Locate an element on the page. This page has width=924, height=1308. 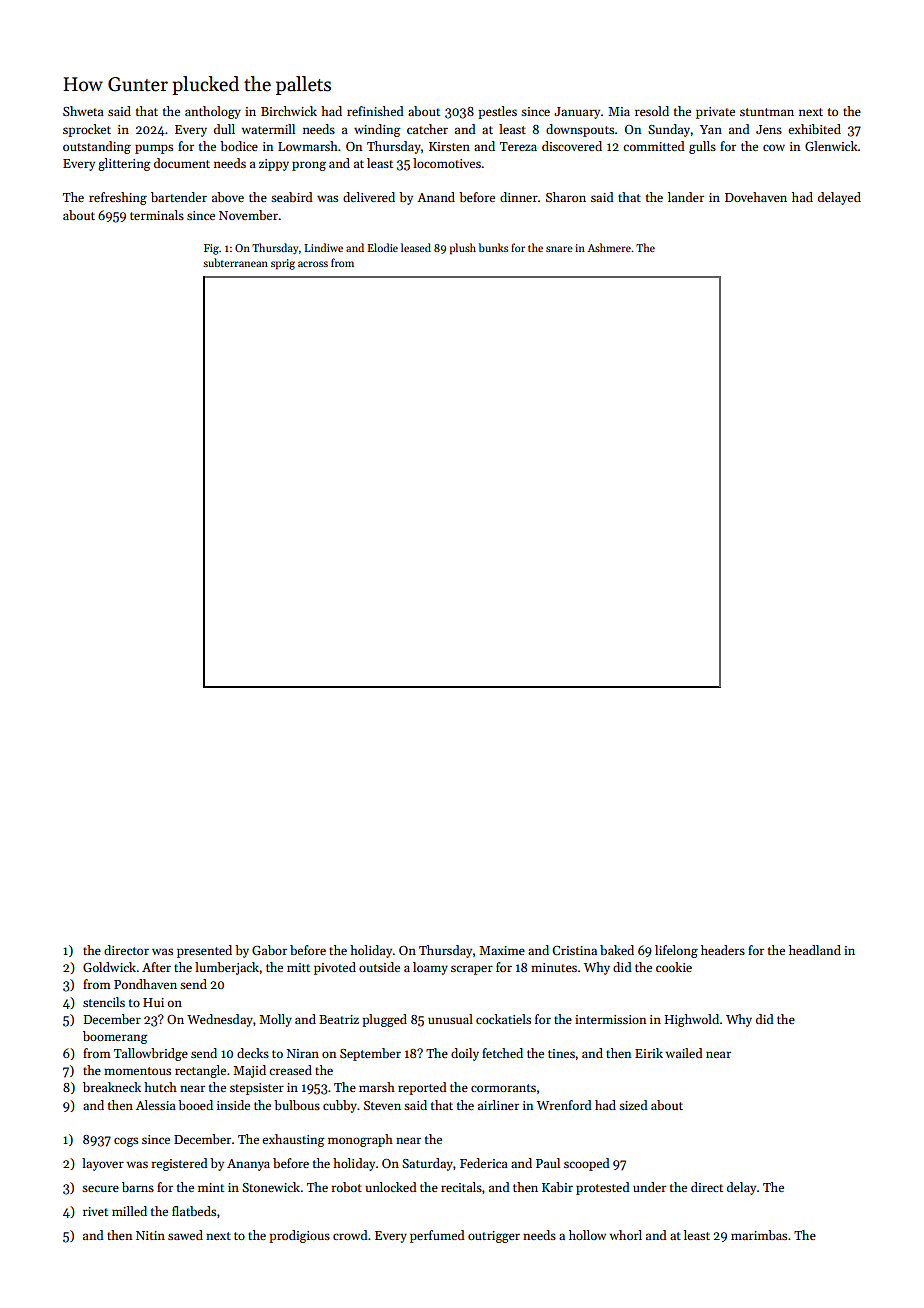
presented is located at coordinates (204, 951).
